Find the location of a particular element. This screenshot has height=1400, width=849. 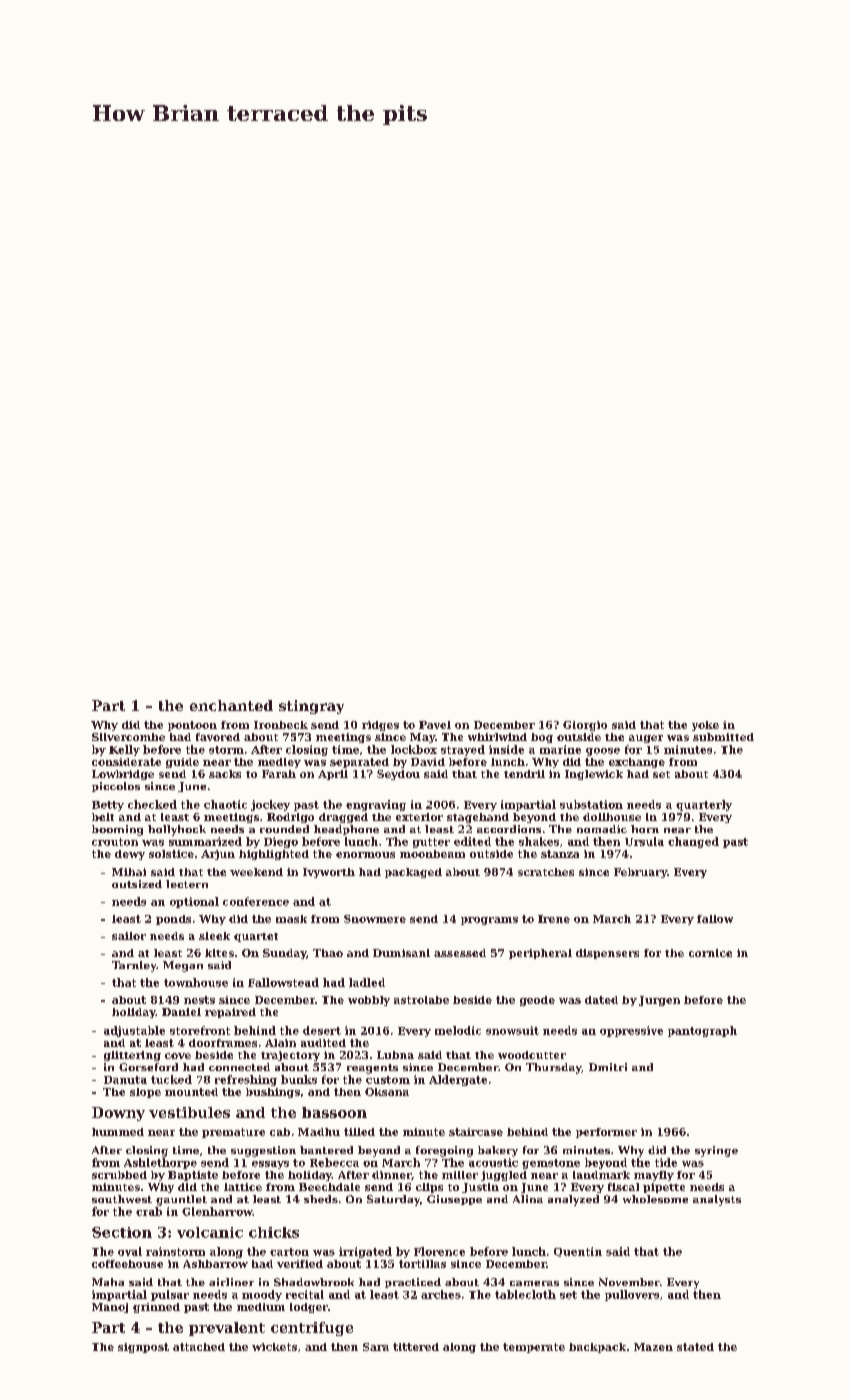

reagents is located at coordinates (372, 1069).
